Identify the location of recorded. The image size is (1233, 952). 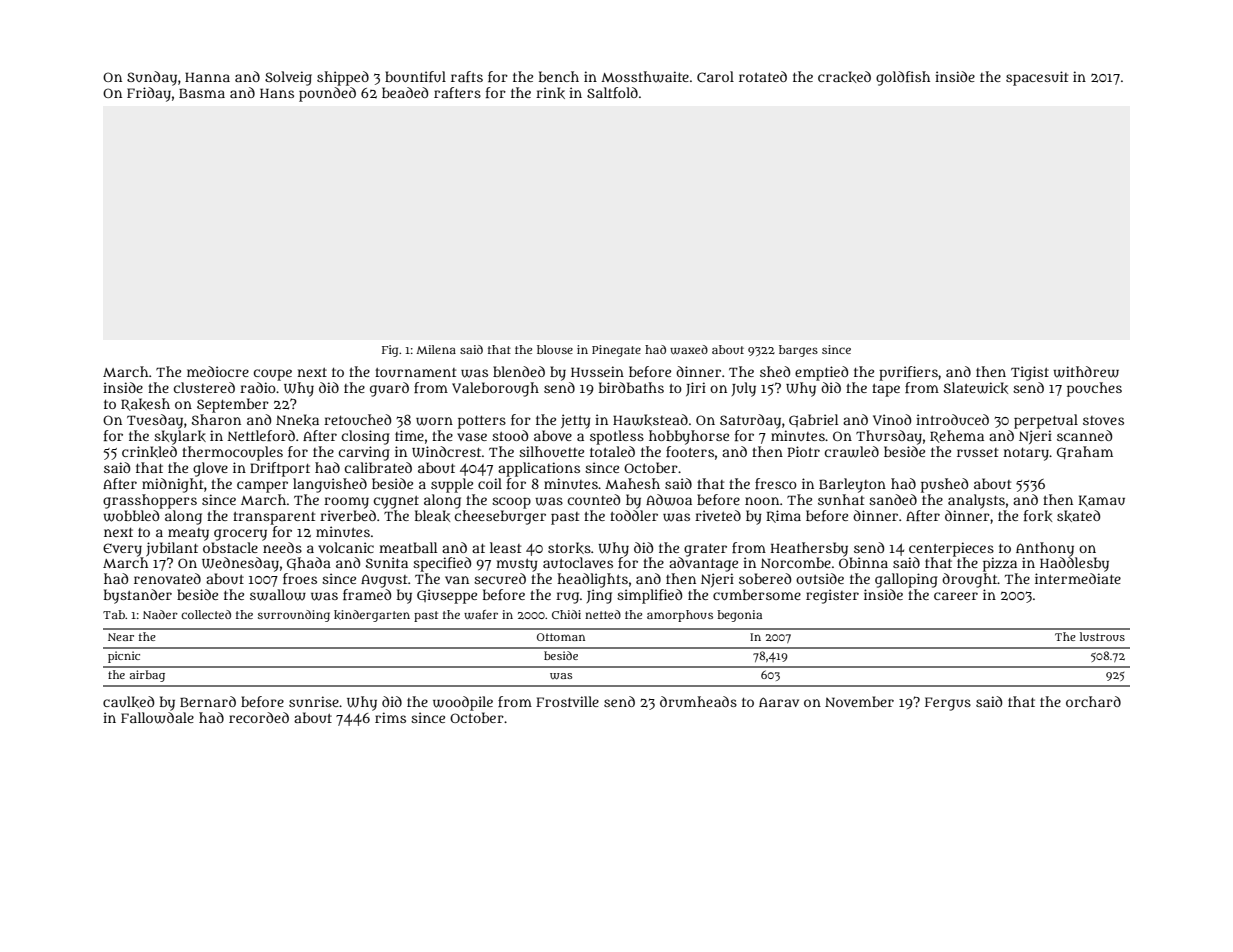
(259, 717).
